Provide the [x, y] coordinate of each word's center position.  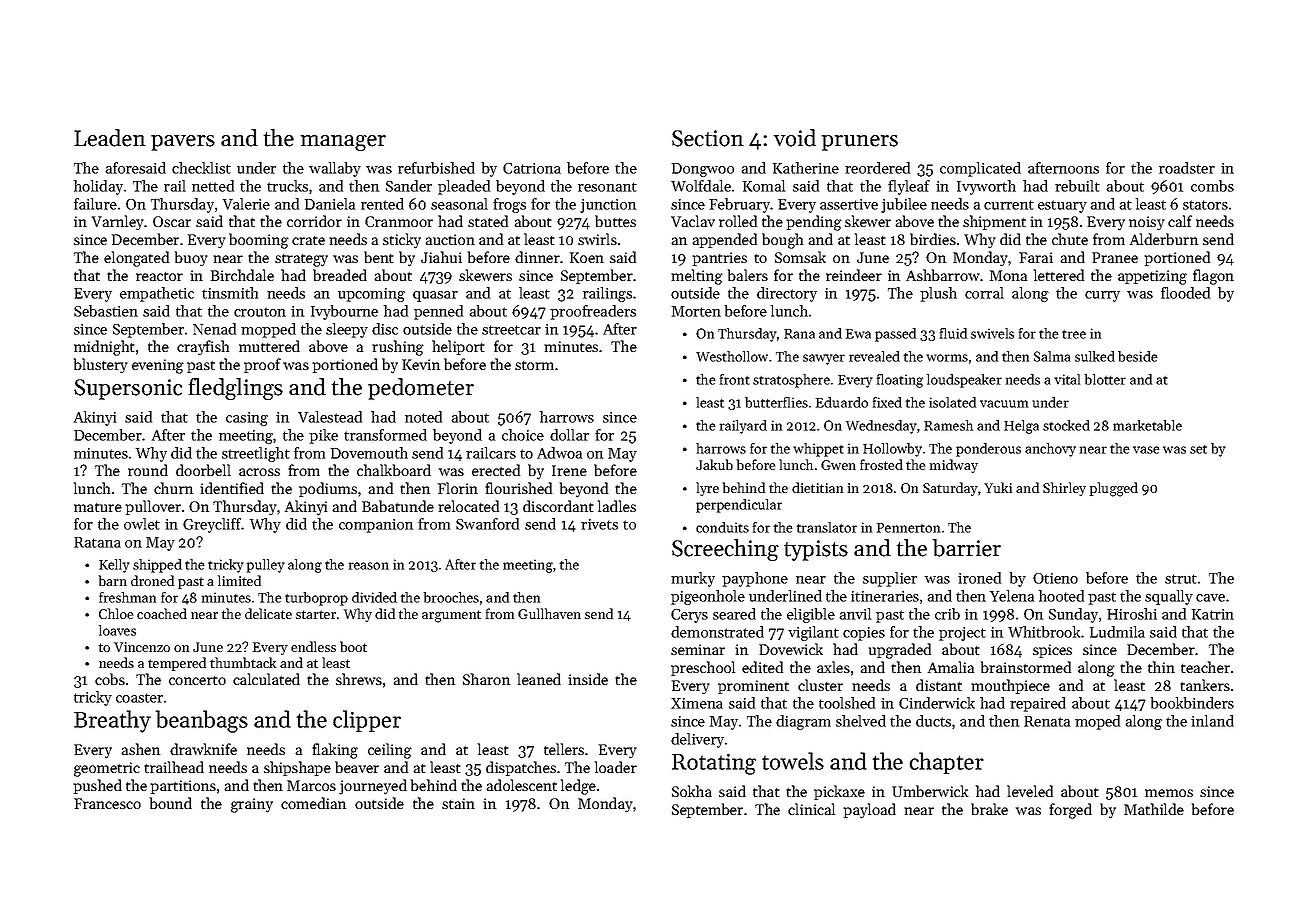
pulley [266, 566]
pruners [860, 143]
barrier [967, 548]
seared [734, 614]
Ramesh [948, 425]
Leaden [110, 138]
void [795, 138]
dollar [569, 435]
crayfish [203, 348]
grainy [252, 805]
